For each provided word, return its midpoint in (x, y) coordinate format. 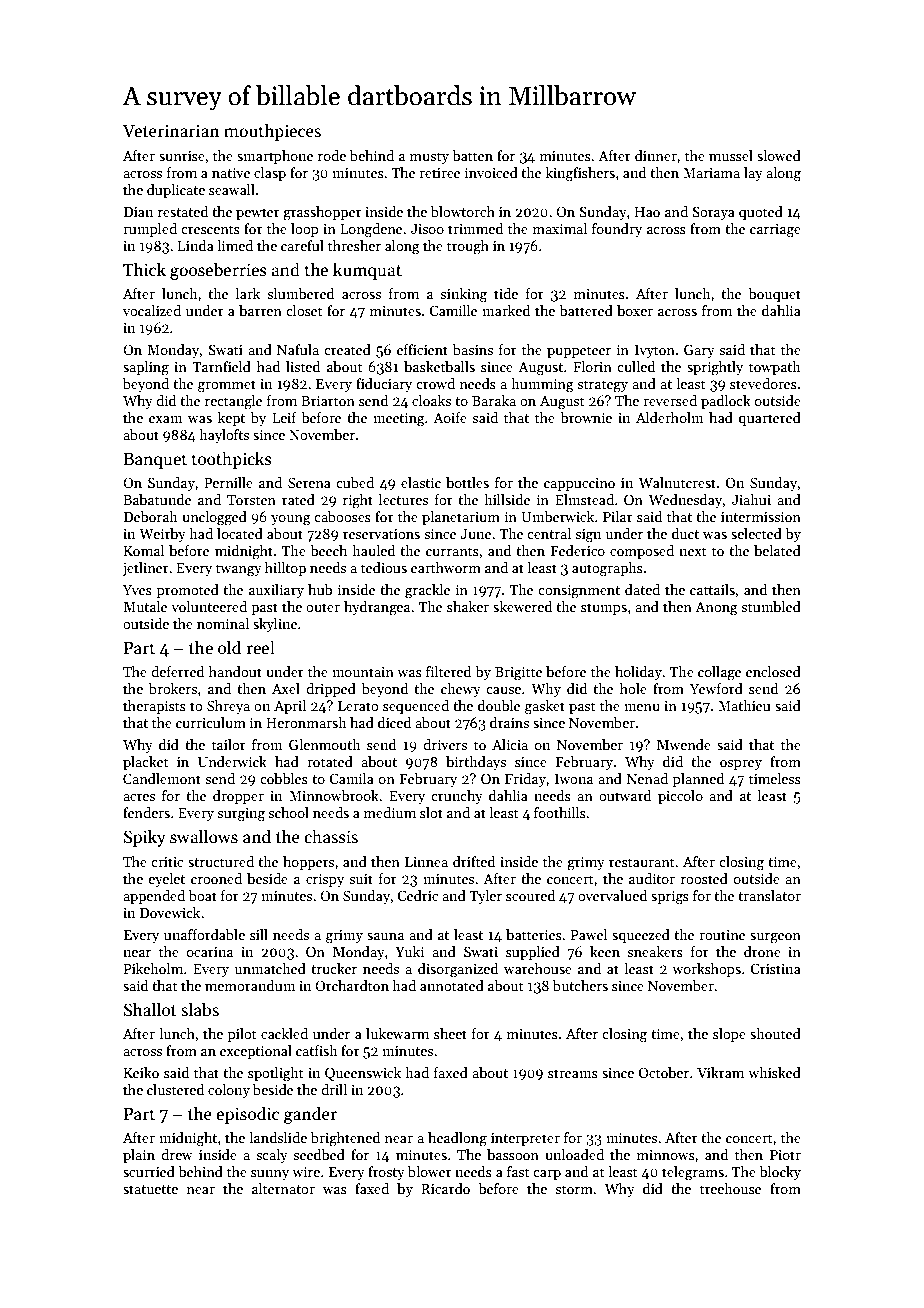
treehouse (730, 1188)
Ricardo (445, 1188)
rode (332, 155)
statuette (150, 1189)
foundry (617, 230)
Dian (138, 212)
